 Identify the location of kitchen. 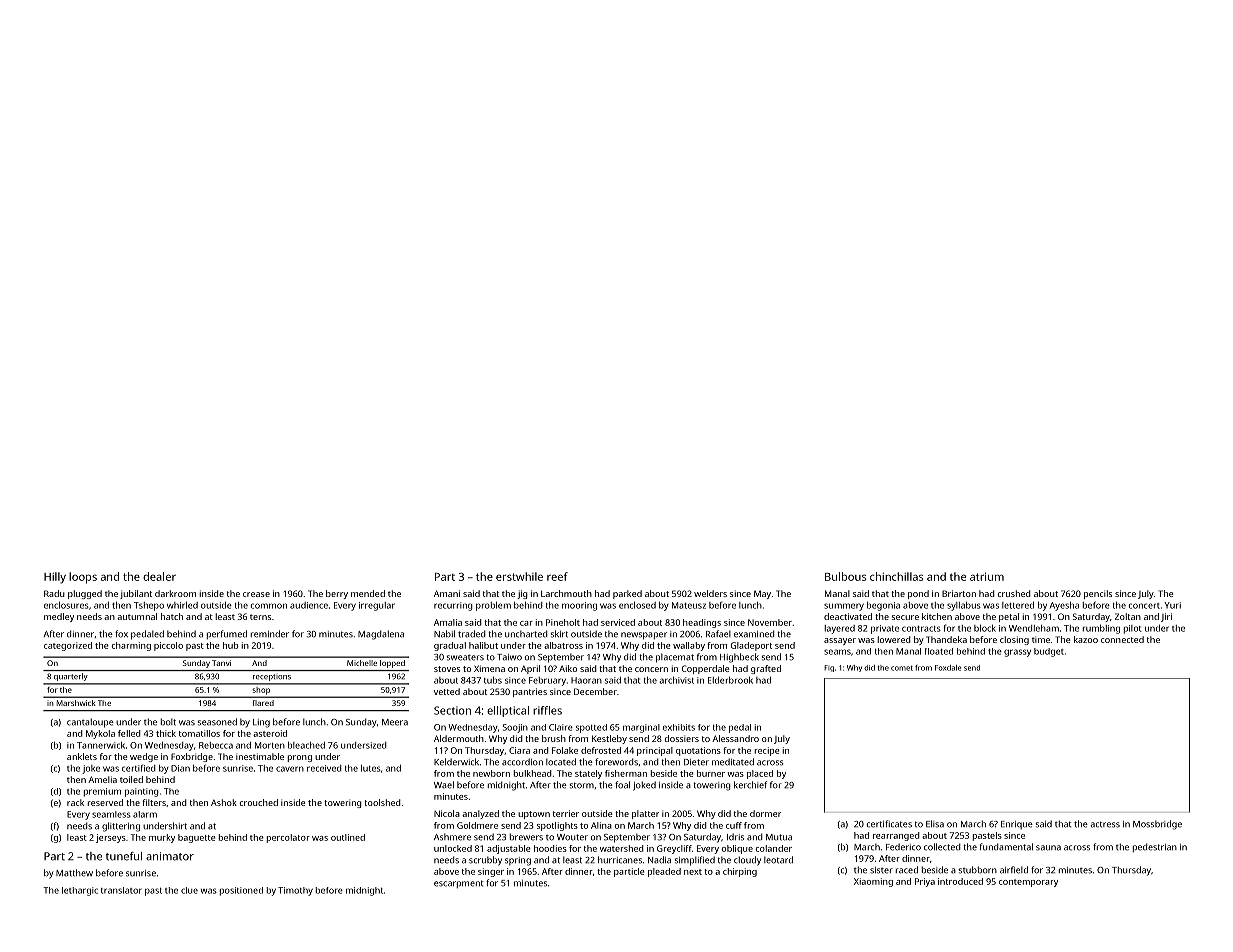
(937, 616).
